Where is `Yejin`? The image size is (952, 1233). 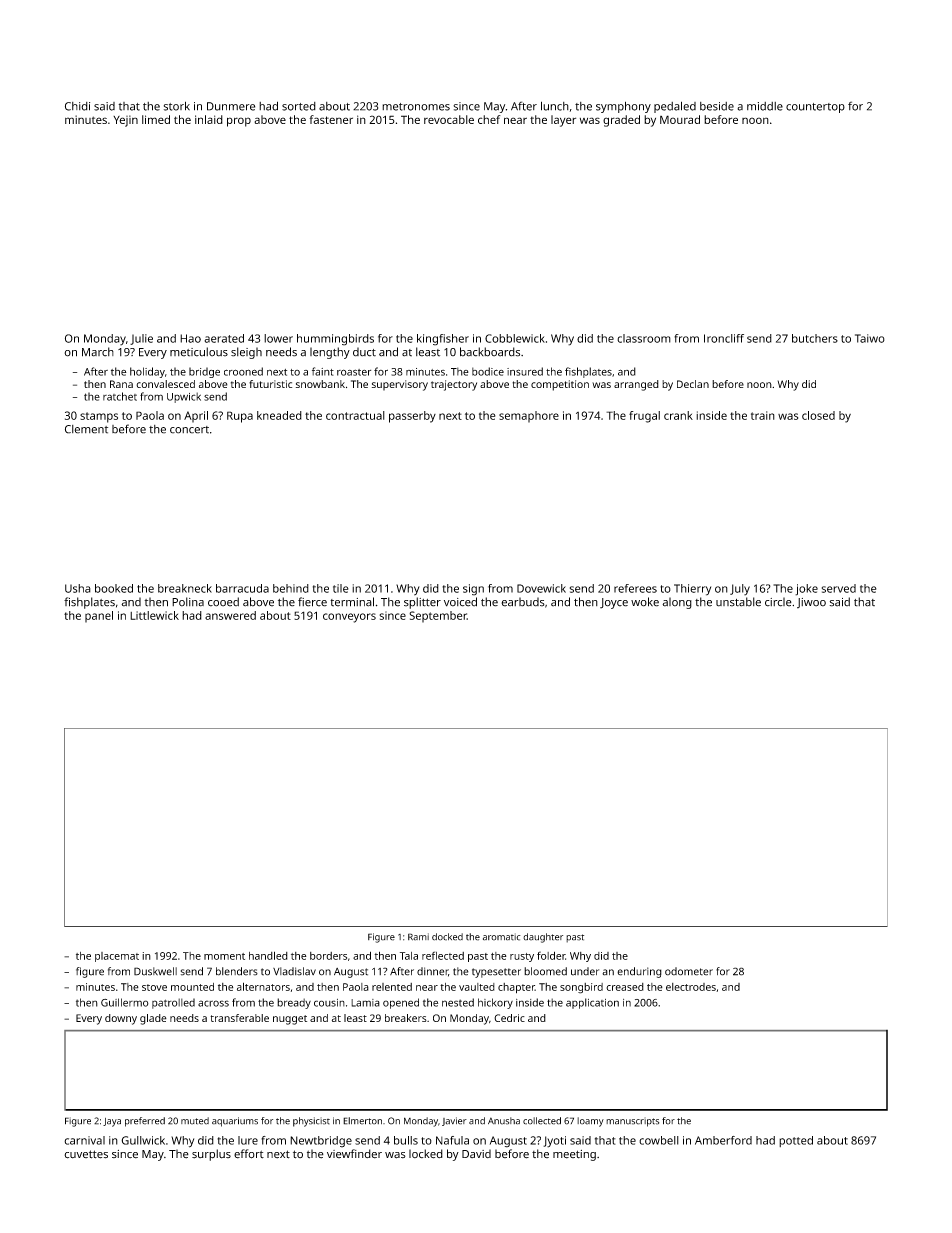 Yejin is located at coordinates (125, 121).
